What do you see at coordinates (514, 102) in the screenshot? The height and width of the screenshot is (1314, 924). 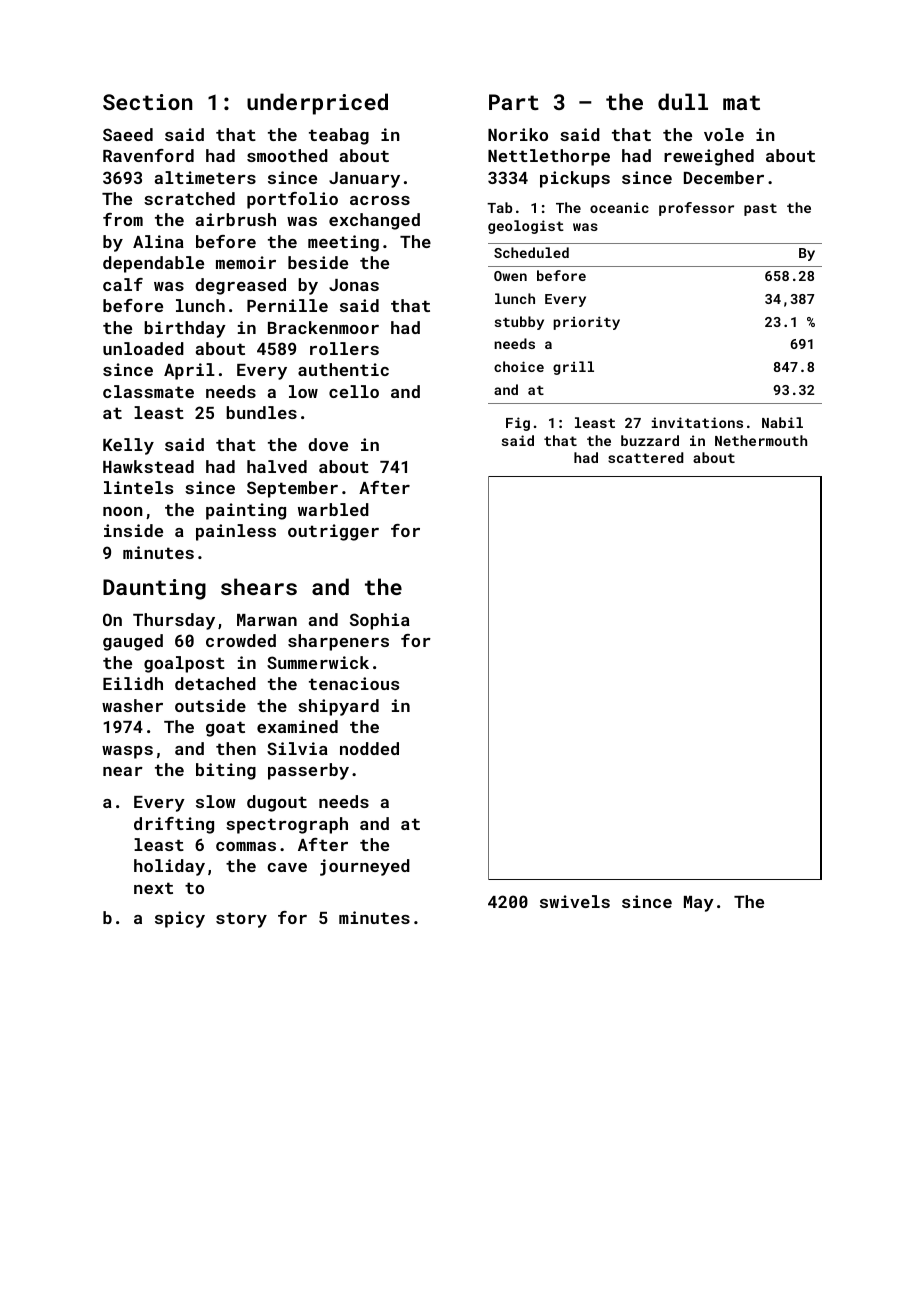 I see `Part` at bounding box center [514, 102].
